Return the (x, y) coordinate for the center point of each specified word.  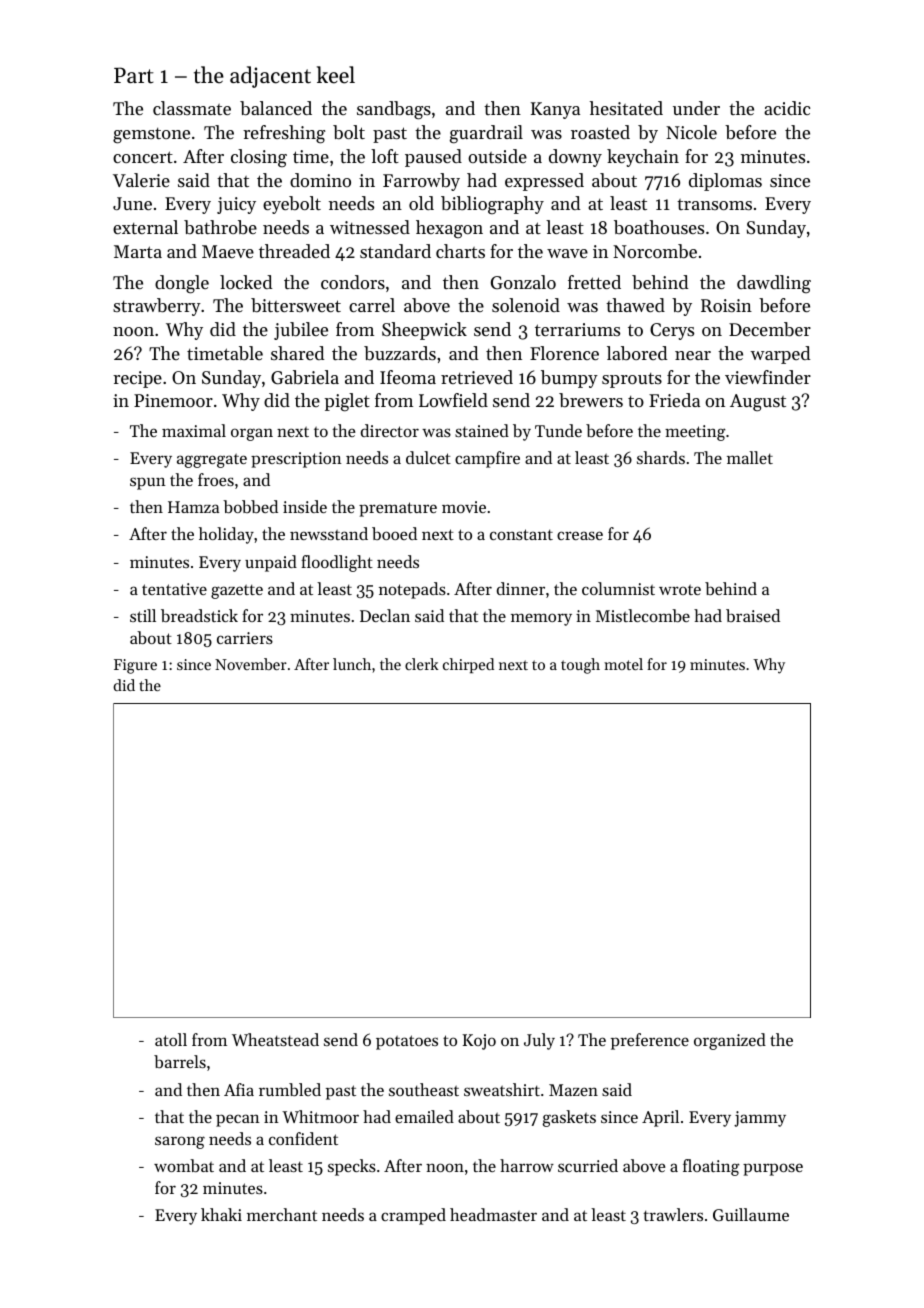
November (251, 664)
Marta (138, 251)
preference (650, 1041)
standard (395, 251)
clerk (422, 664)
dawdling (774, 284)
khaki (221, 1214)
